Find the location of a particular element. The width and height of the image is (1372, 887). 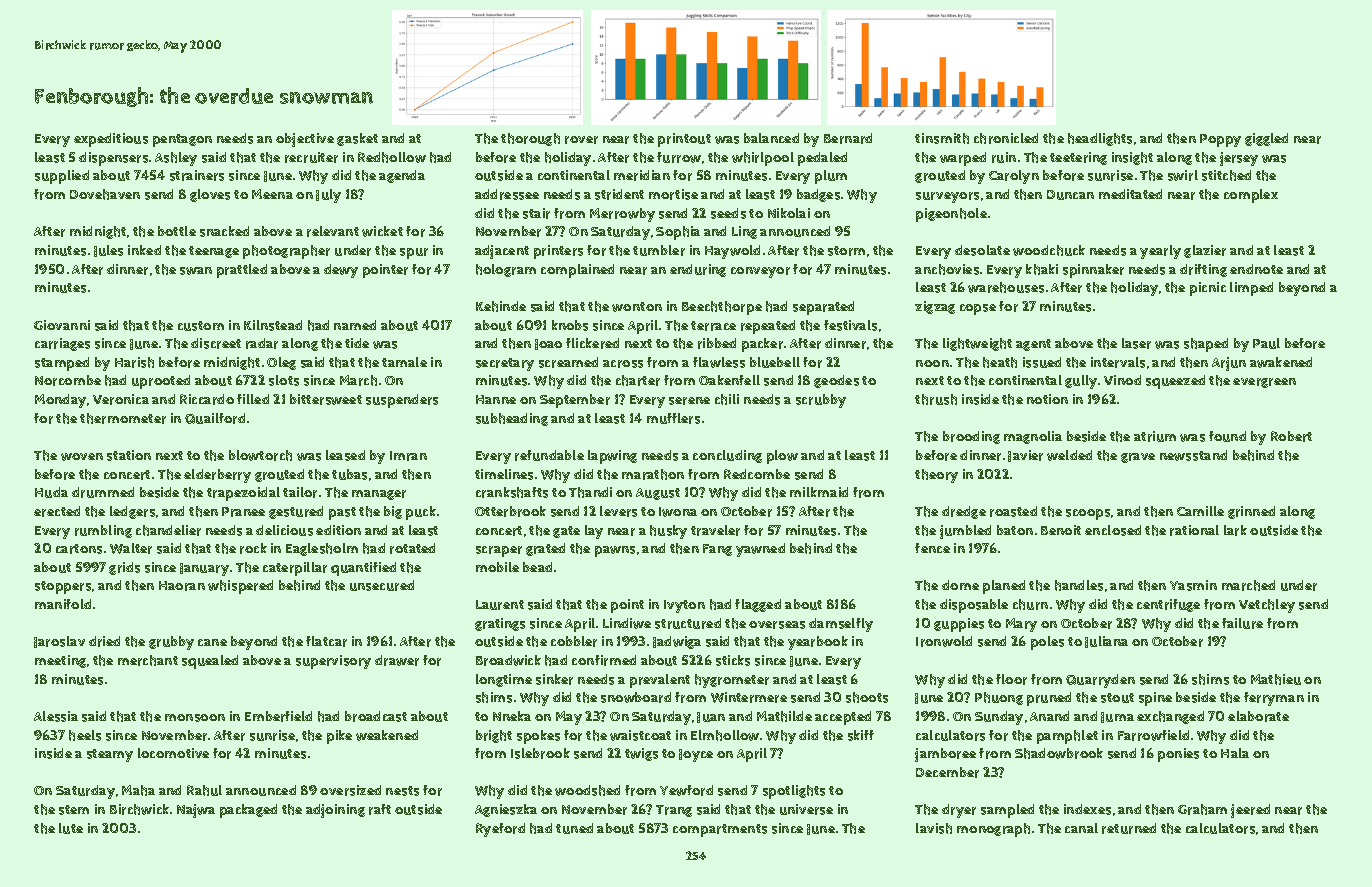

Pranee is located at coordinates (243, 512).
